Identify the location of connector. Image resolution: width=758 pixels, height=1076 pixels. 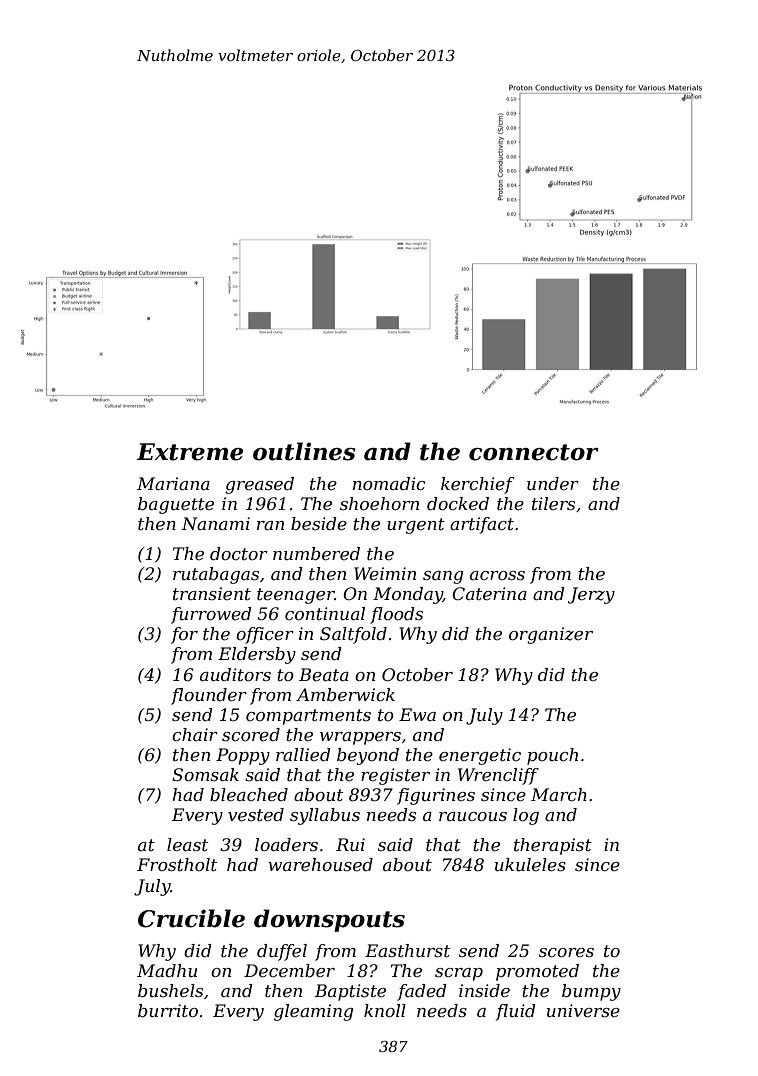
(534, 452).
